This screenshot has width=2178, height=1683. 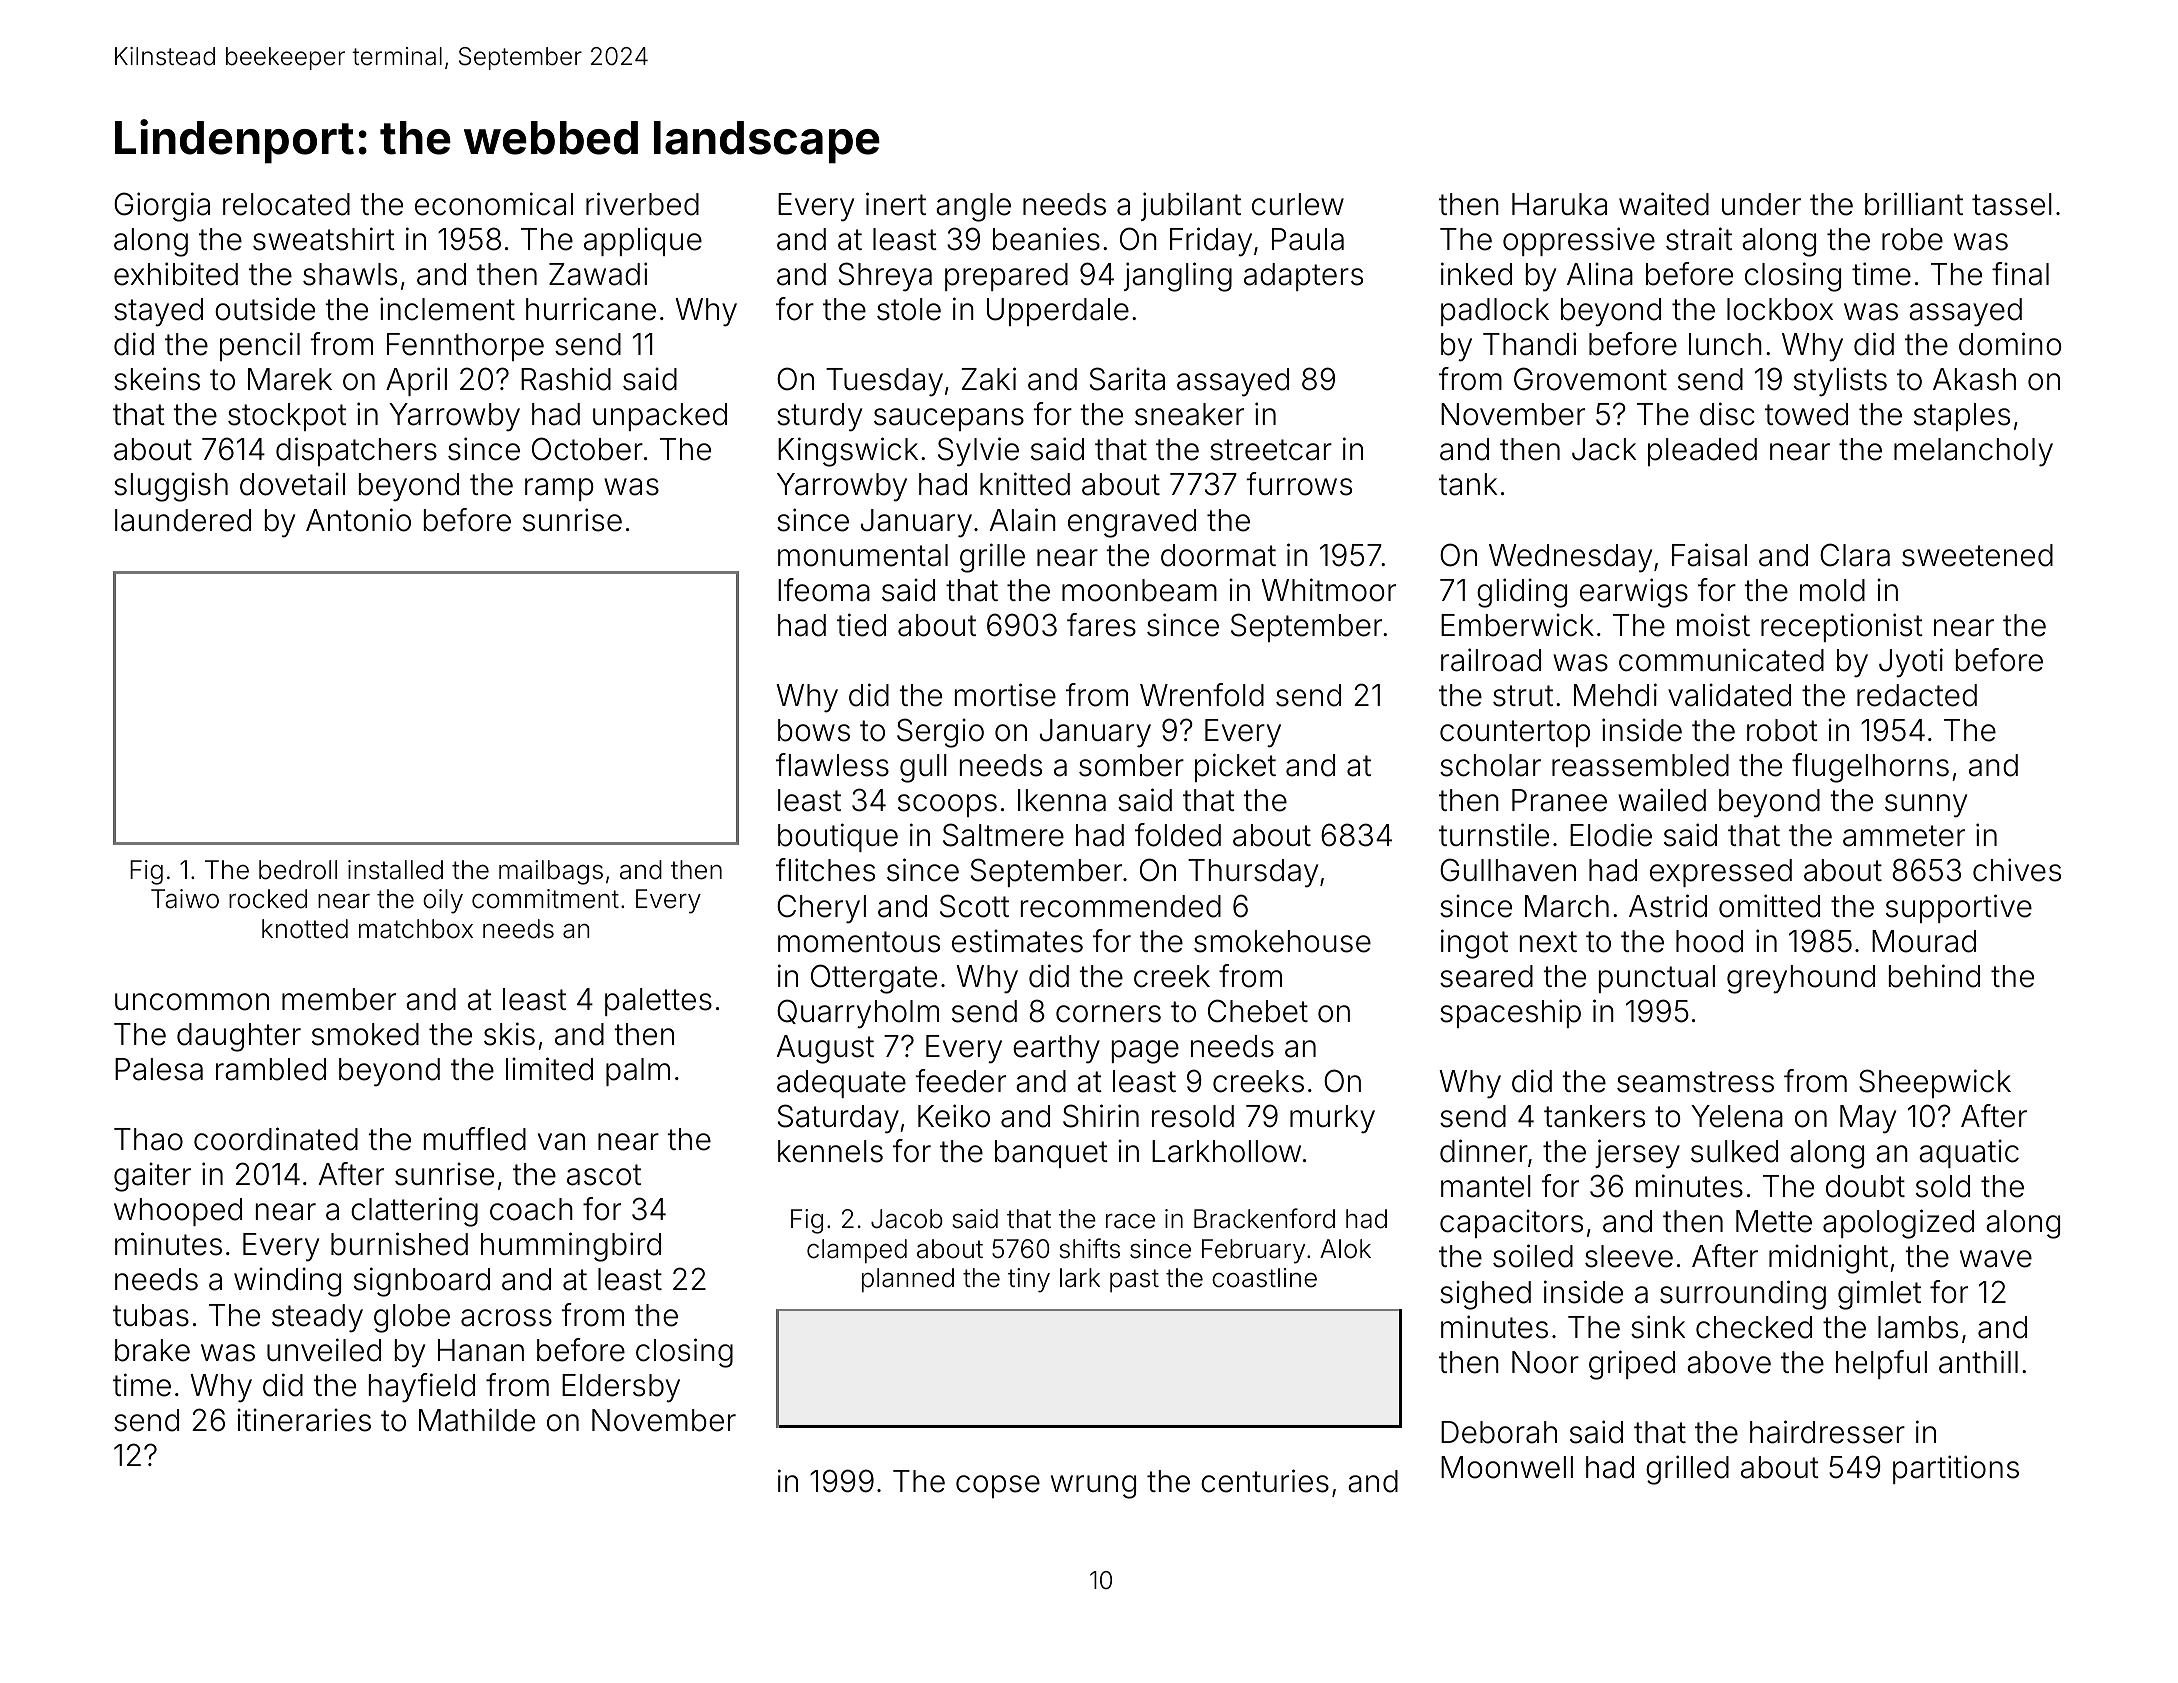 What do you see at coordinates (416, 929) in the screenshot?
I see `matchbox` at bounding box center [416, 929].
